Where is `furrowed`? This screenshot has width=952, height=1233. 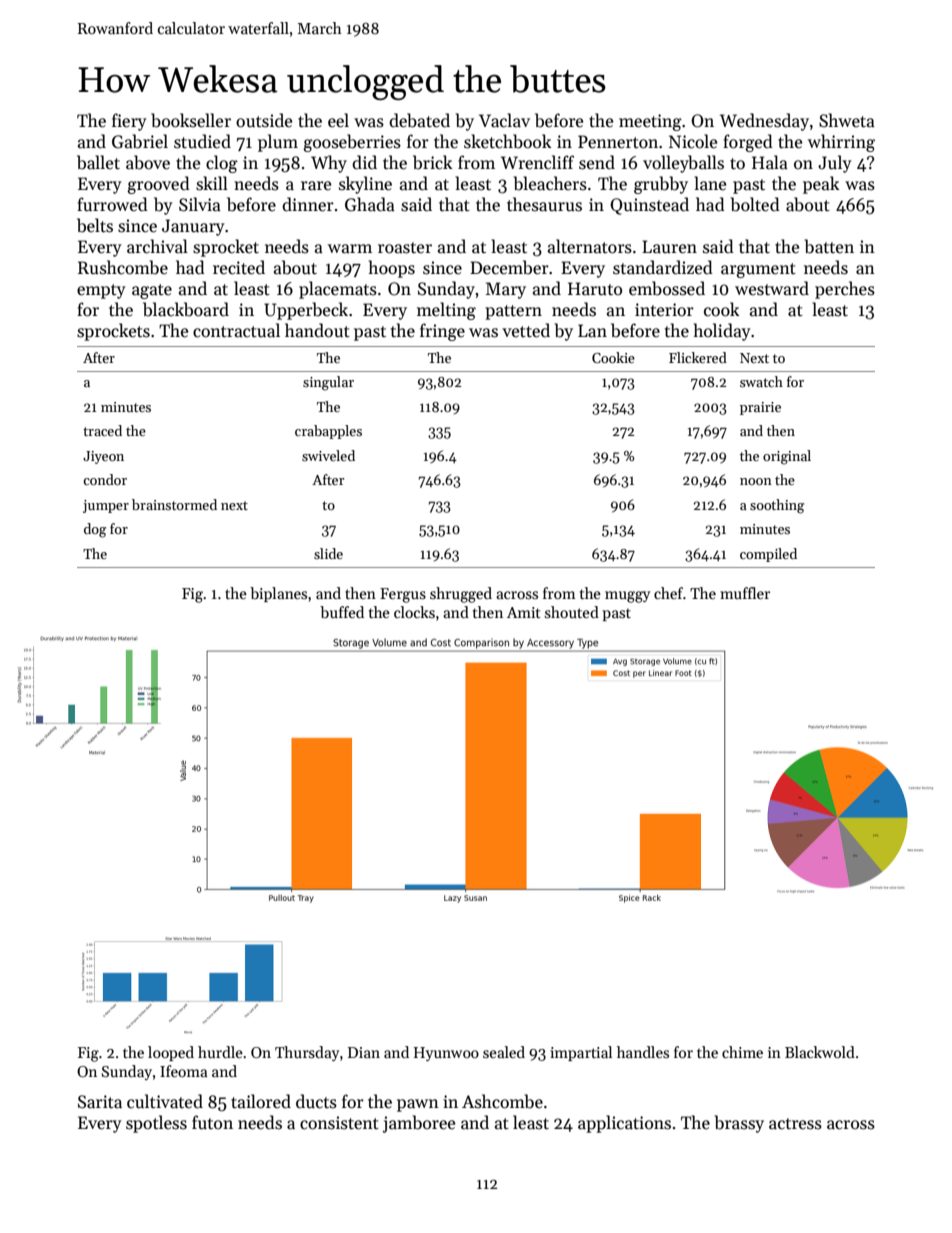
furrowed is located at coordinates (112, 204).
